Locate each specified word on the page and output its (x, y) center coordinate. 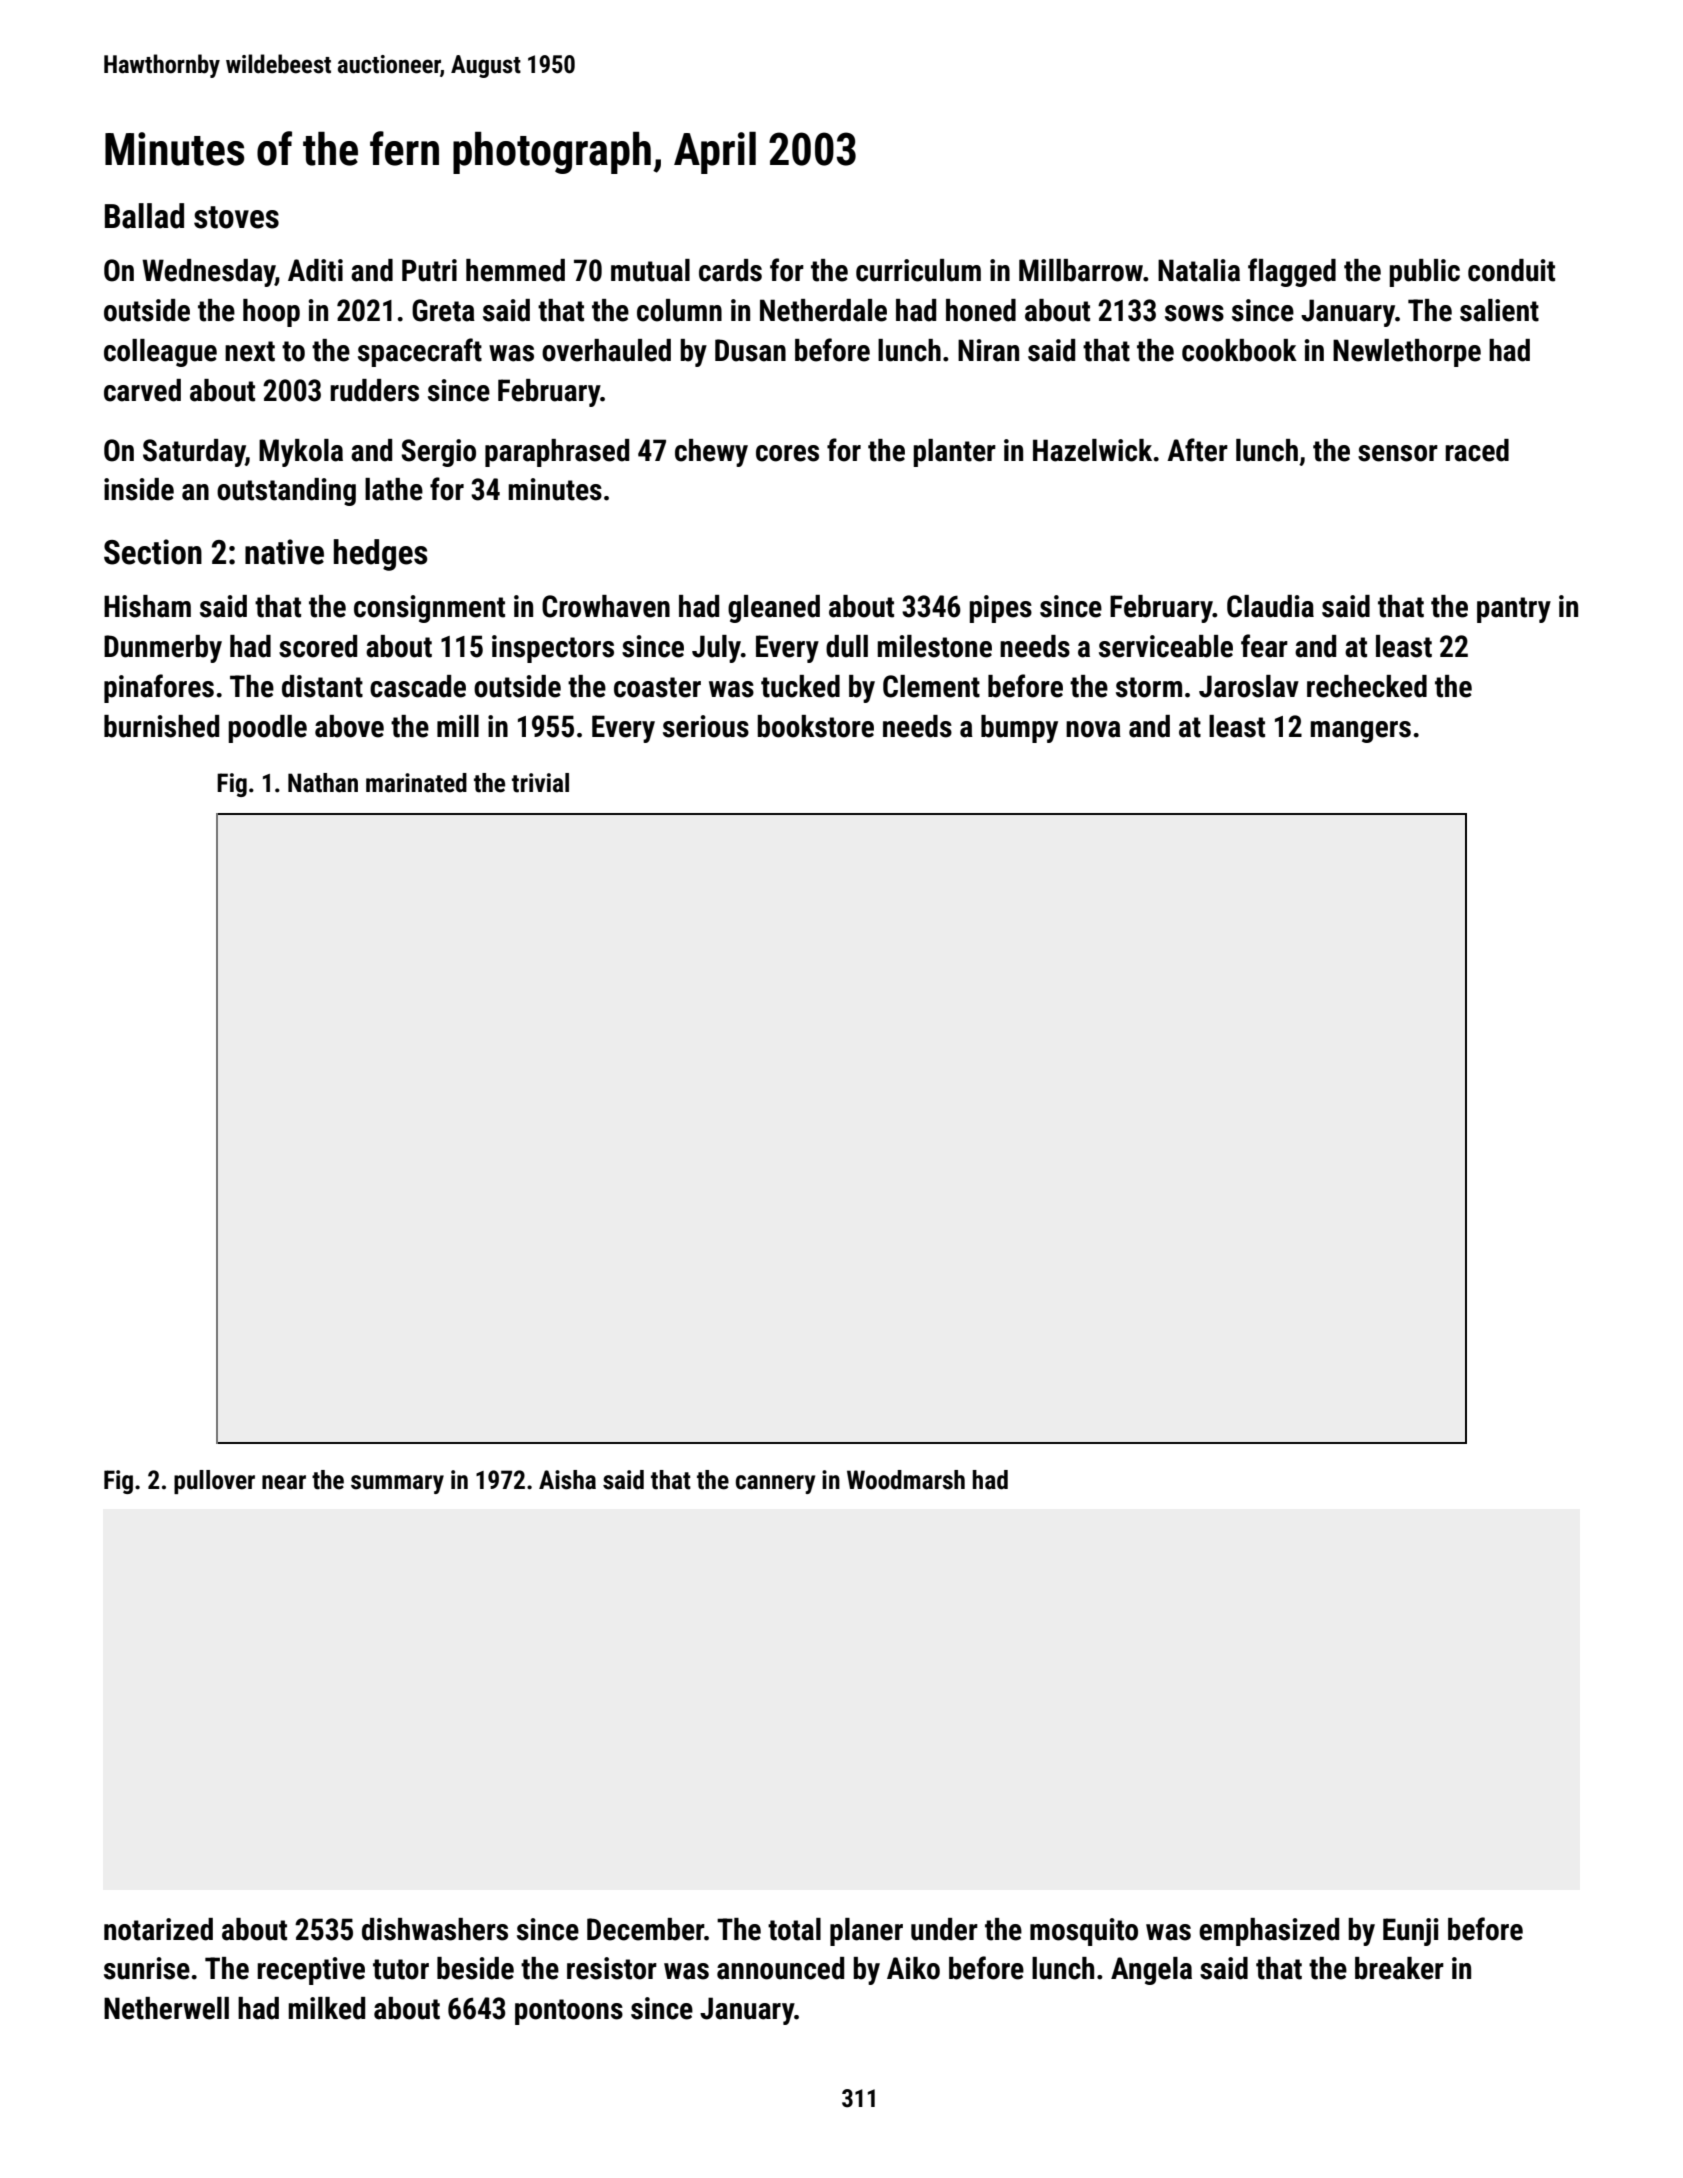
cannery (775, 1484)
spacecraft (420, 352)
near (284, 1482)
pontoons (569, 2012)
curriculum (918, 270)
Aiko (913, 1968)
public (1424, 273)
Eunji (1411, 1932)
